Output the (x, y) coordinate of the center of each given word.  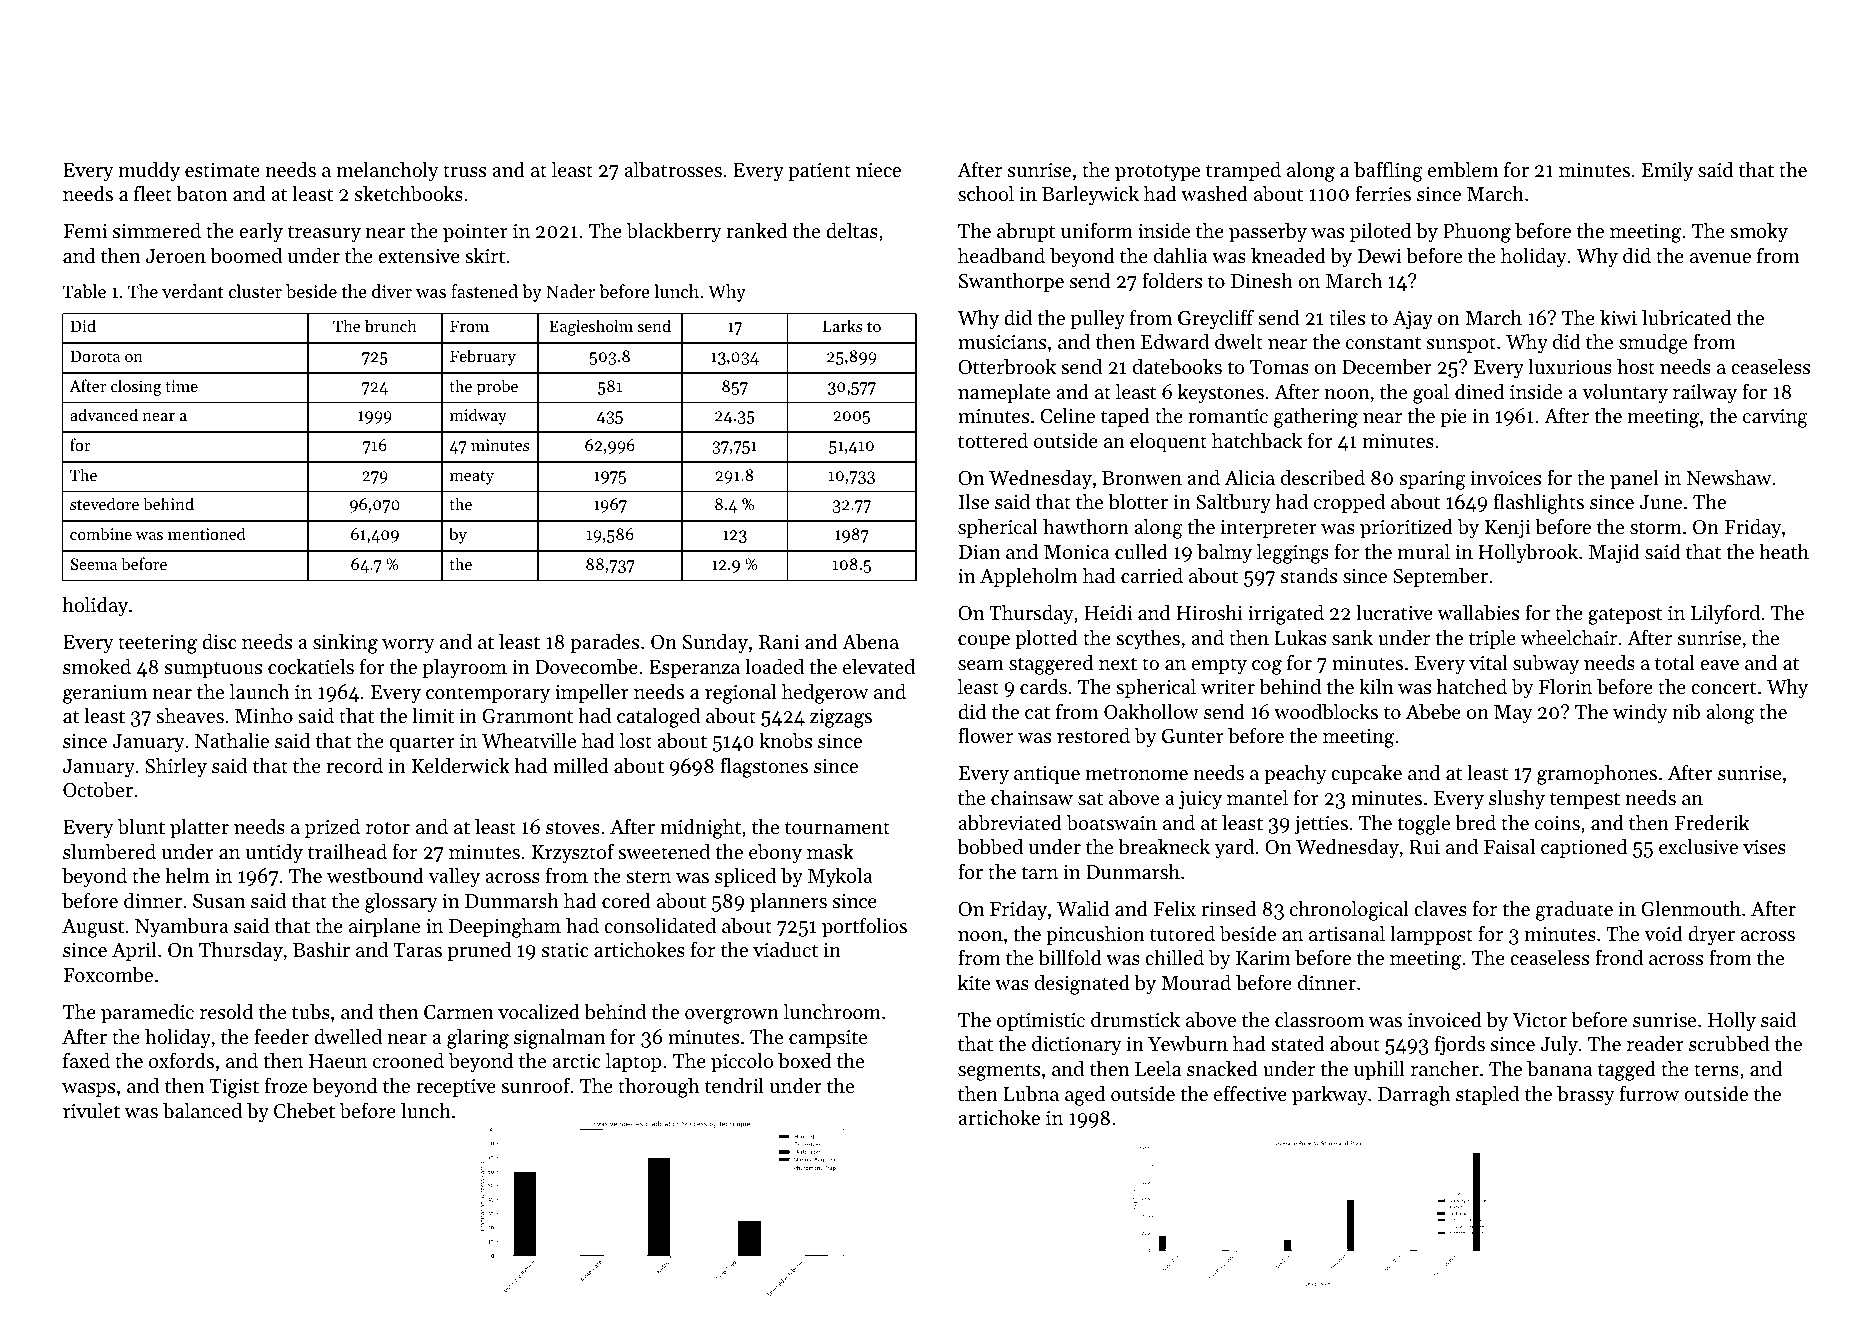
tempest (1585, 800)
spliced (745, 877)
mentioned (207, 533)
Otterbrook (1007, 367)
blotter (1138, 502)
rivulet (91, 1111)
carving (1775, 418)
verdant (193, 291)
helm (187, 875)
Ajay (1413, 320)
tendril (734, 1086)
